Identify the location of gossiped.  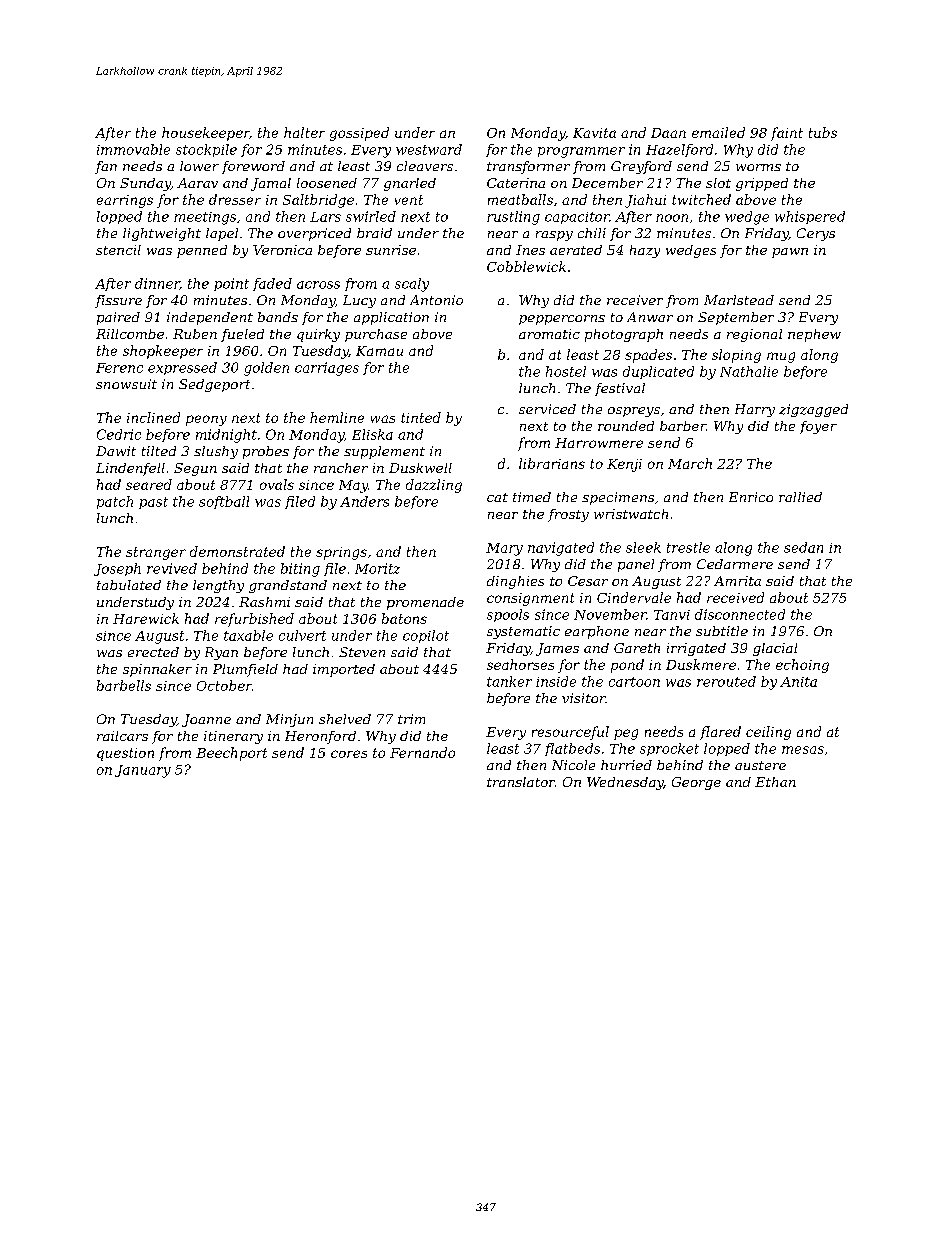
(359, 134).
